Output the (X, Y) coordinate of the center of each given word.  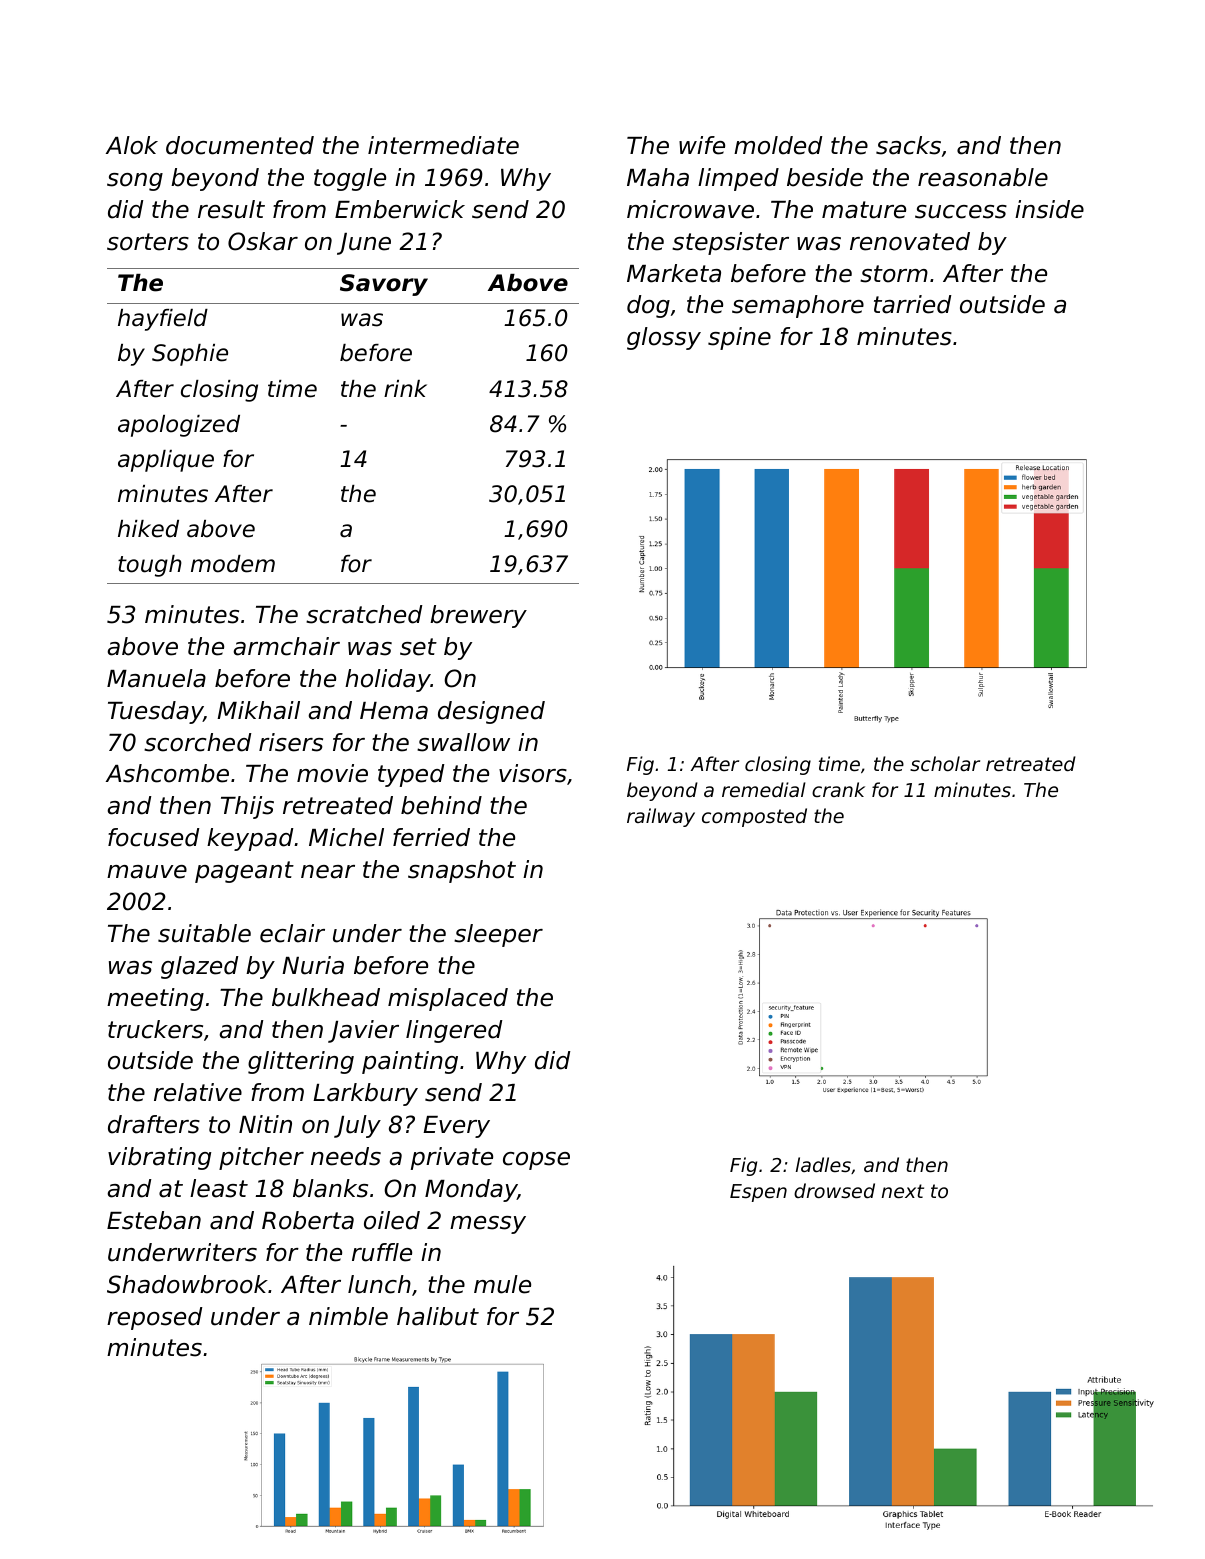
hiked (148, 529)
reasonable (983, 177)
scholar (945, 763)
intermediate (443, 145)
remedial (764, 789)
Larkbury (365, 1094)
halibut (438, 1316)
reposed (155, 1318)
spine (739, 338)
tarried (913, 304)
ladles (823, 1164)
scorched (198, 742)
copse (536, 1161)
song (135, 182)
